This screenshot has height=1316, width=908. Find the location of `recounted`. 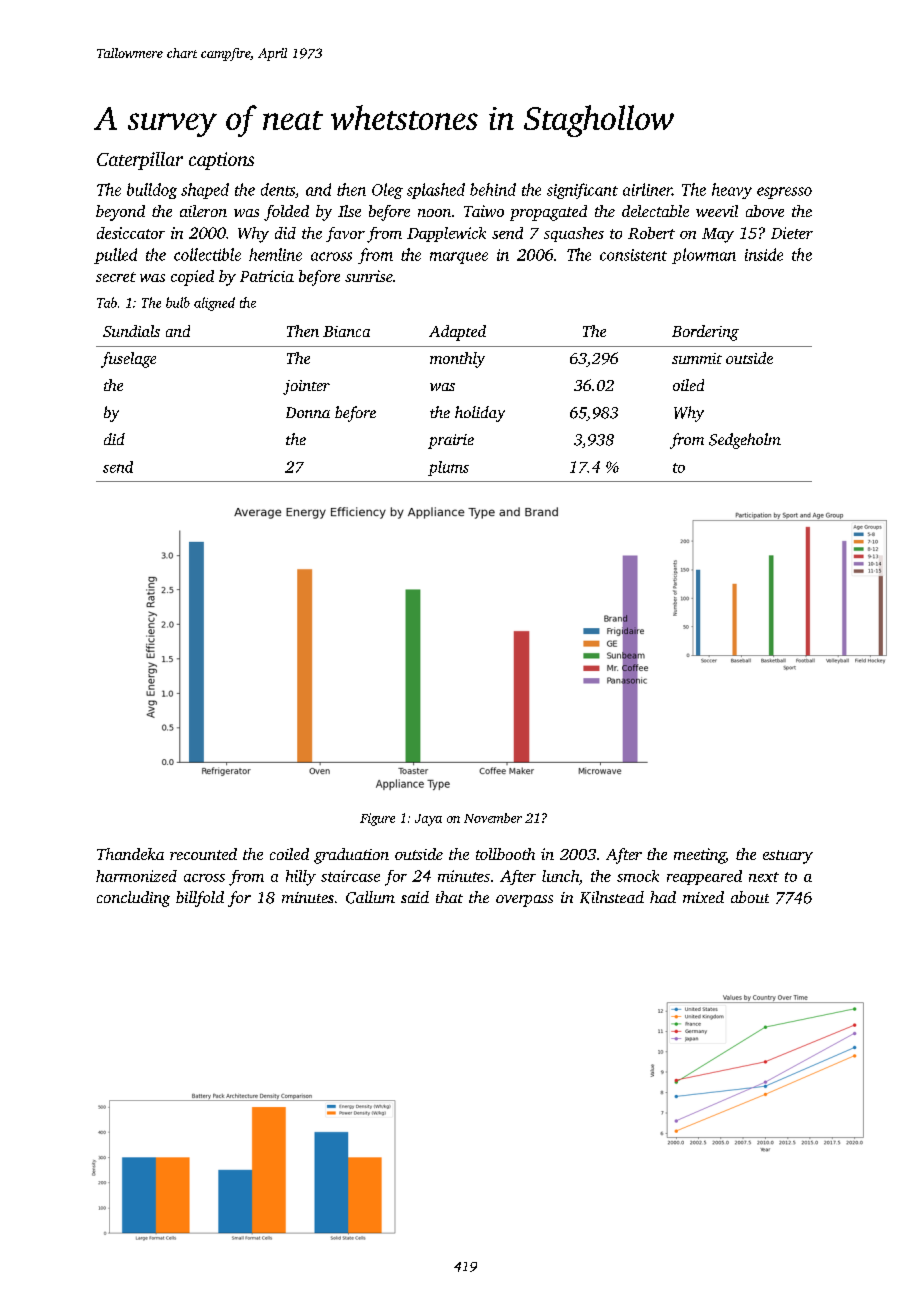

recounted is located at coordinates (203, 854).
